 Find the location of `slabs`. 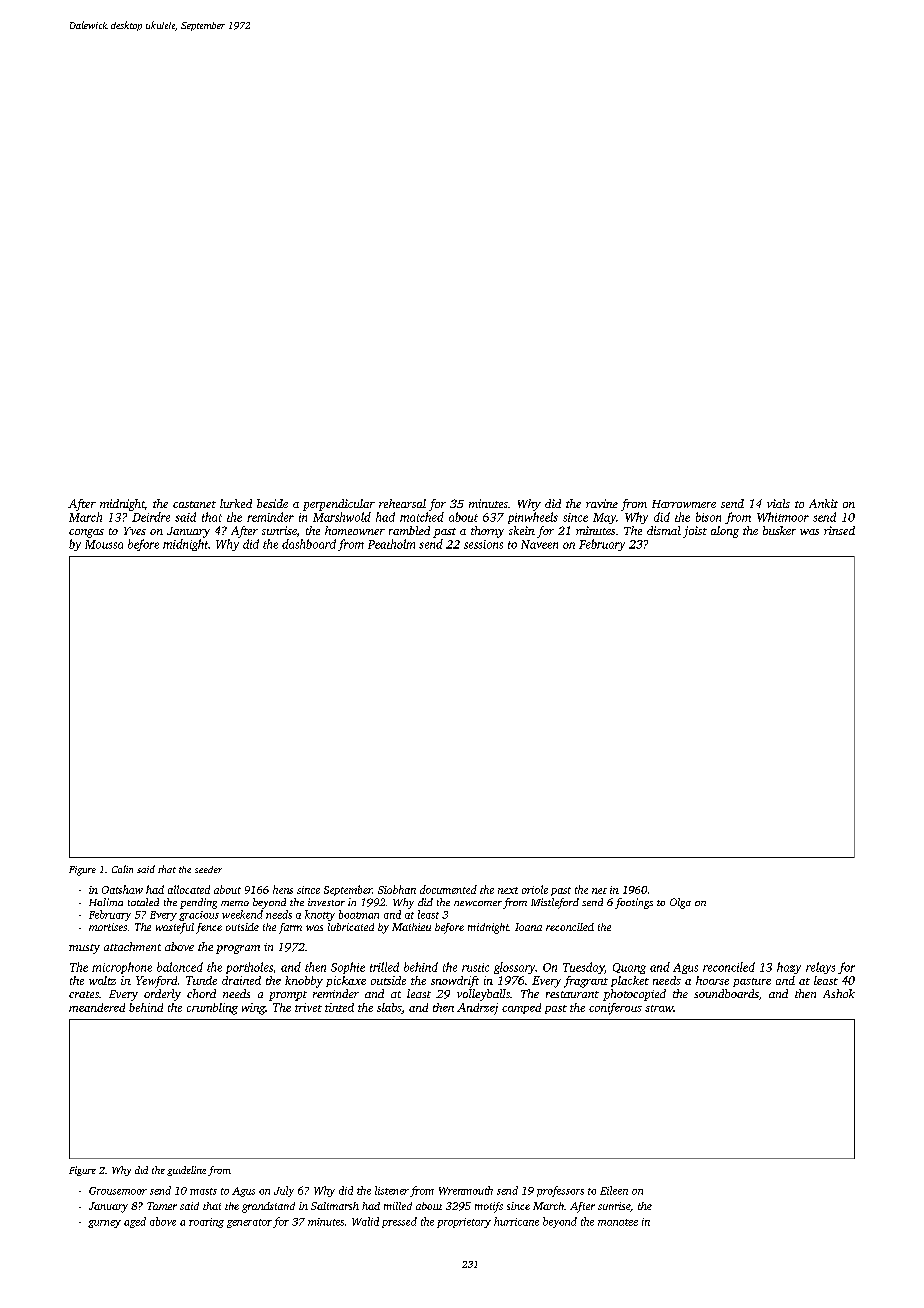

slabs is located at coordinates (389, 1007).
